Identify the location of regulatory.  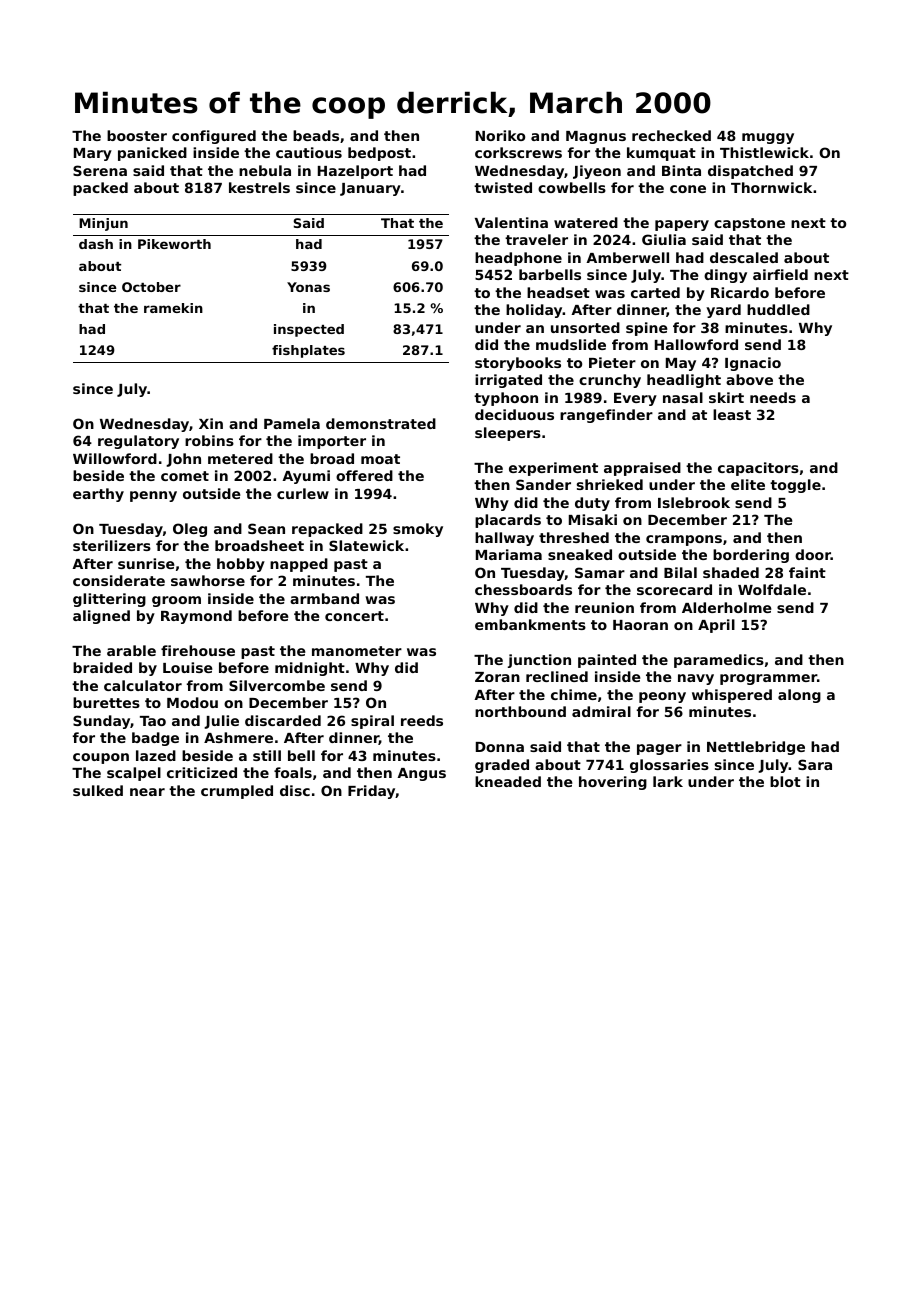
(138, 442).
